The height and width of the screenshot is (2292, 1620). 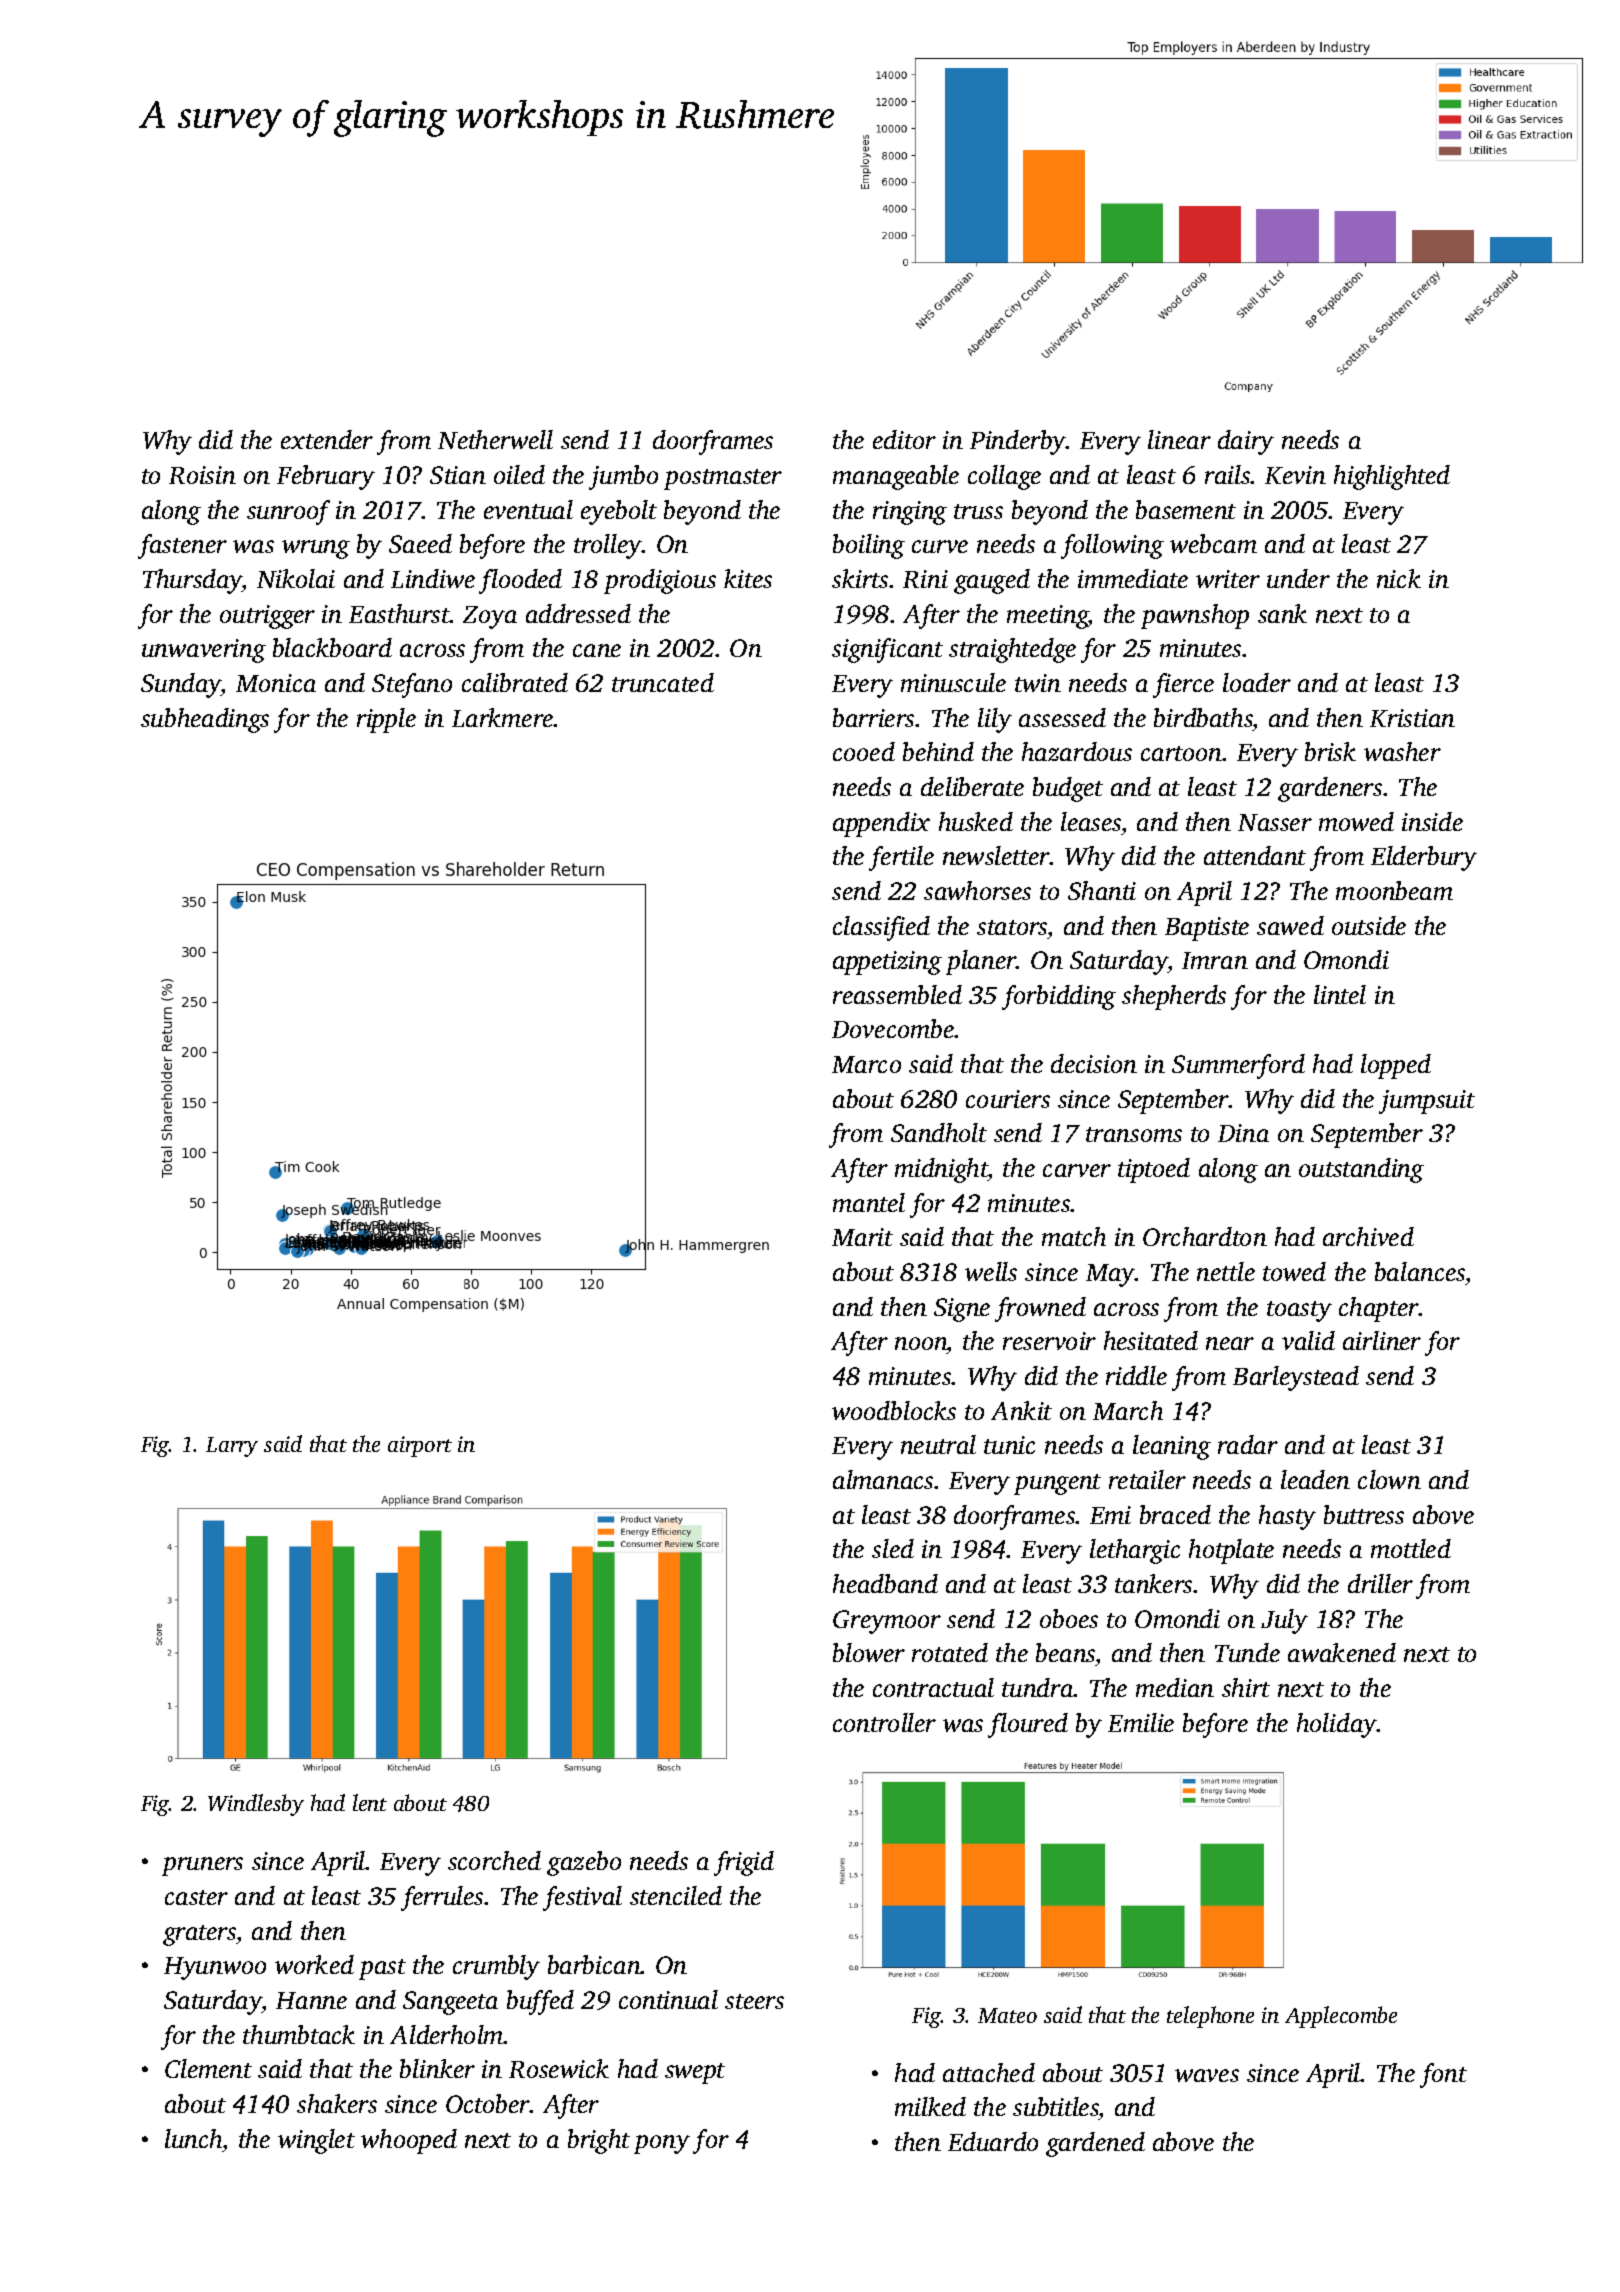 I want to click on headband, so click(x=885, y=1583).
